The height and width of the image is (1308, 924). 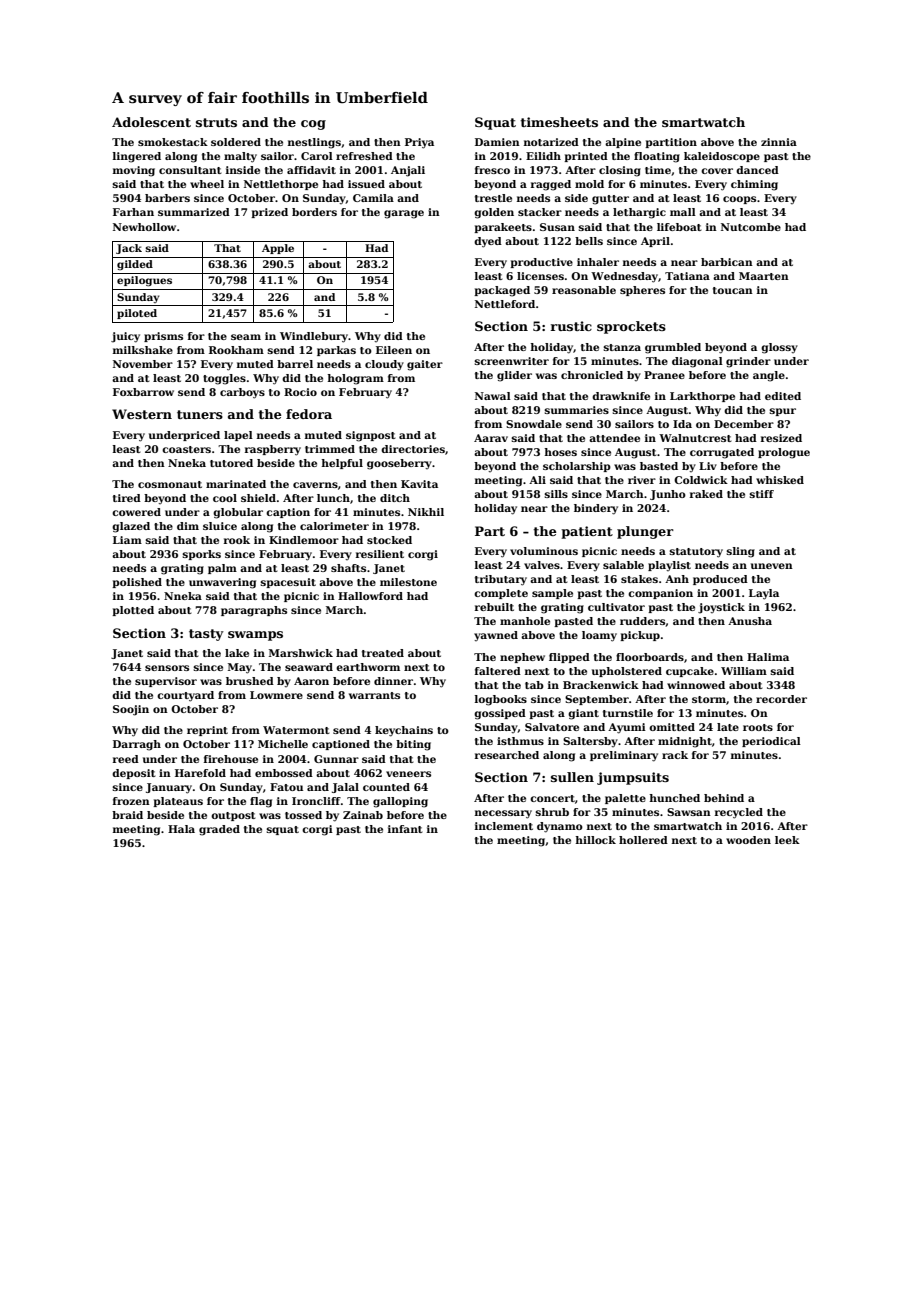 I want to click on glossy, so click(x=779, y=348).
